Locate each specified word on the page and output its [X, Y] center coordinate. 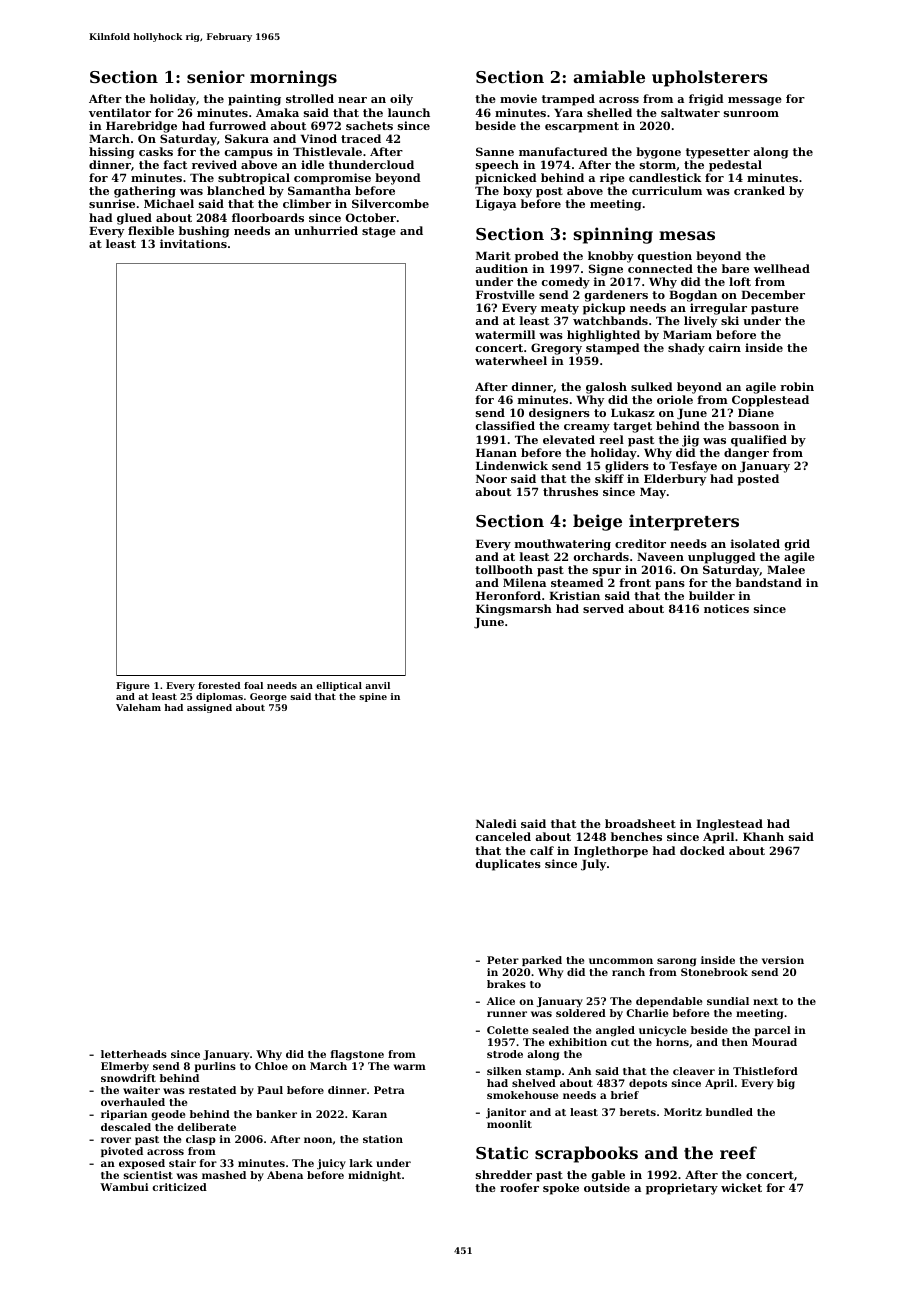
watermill [505, 334]
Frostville [505, 294]
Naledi [496, 823]
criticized [179, 1187]
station [383, 1139]
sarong [676, 962]
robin [797, 386]
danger [746, 454]
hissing [112, 153]
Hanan [496, 452]
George [268, 697]
